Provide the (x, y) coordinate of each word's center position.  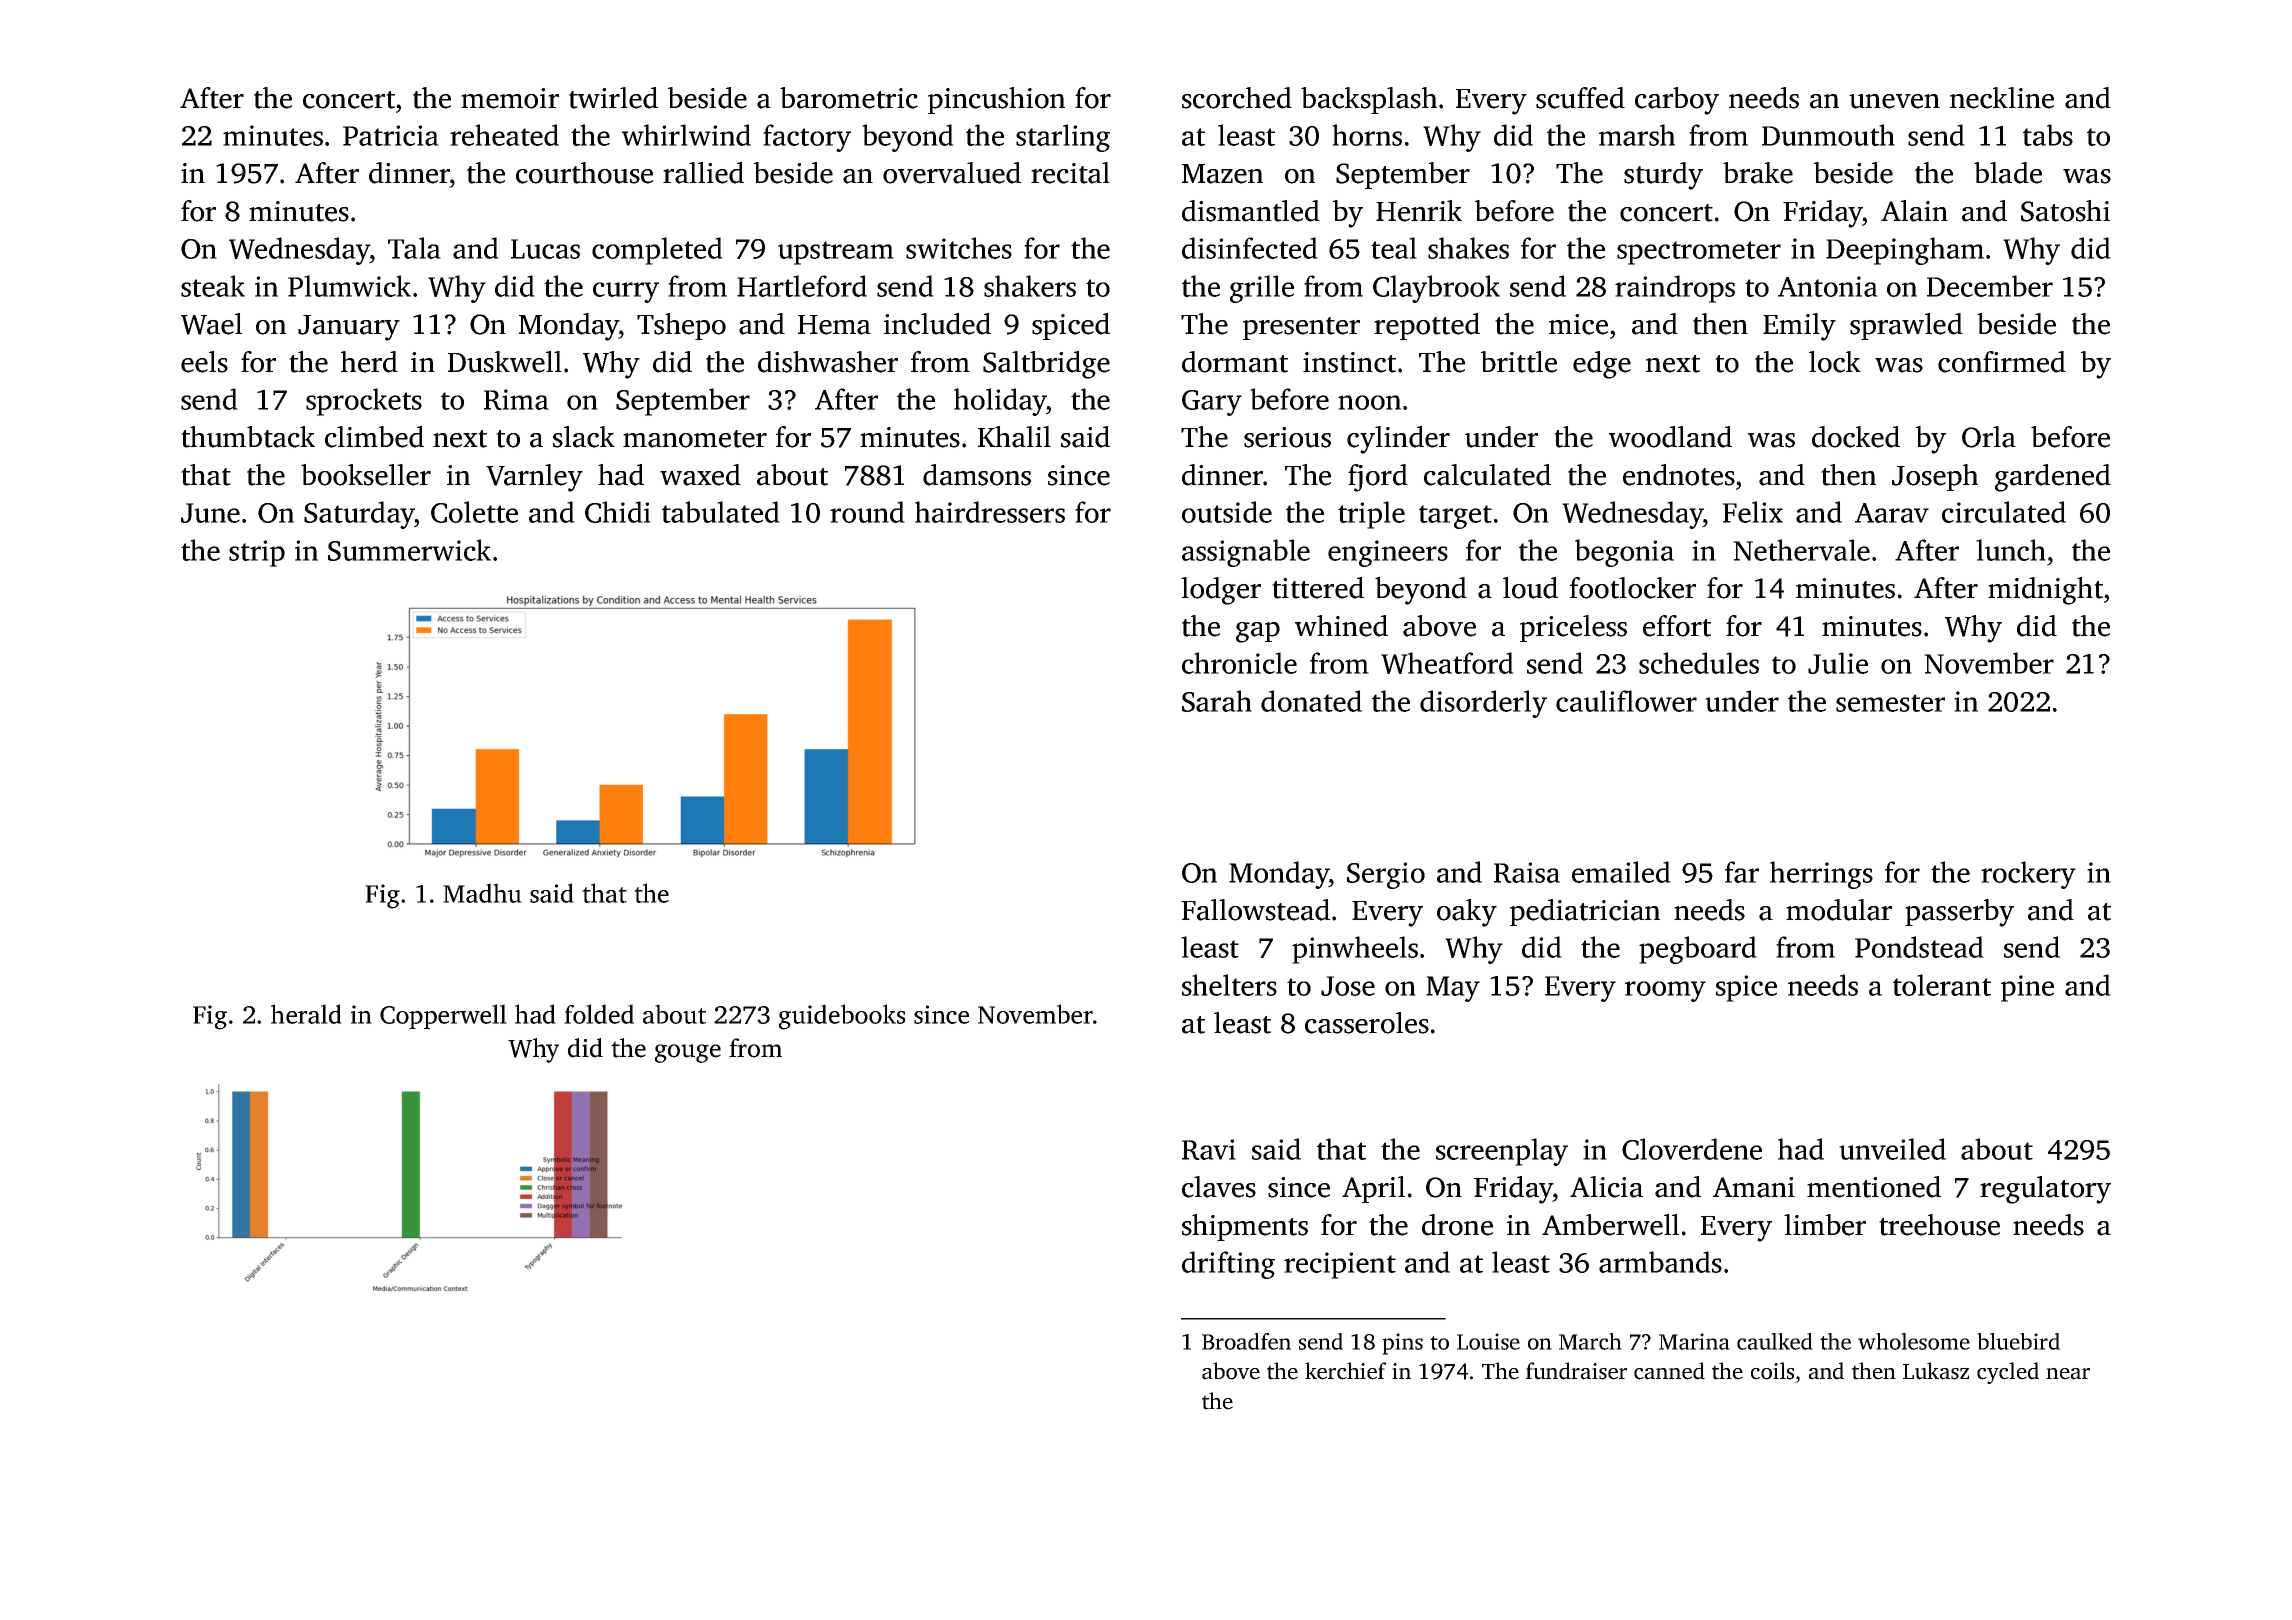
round (867, 512)
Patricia (391, 135)
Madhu (482, 893)
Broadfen (1246, 1341)
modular (1839, 910)
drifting (1228, 1265)
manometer (695, 439)
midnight (2045, 591)
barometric (849, 98)
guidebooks (842, 1017)
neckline (2002, 98)
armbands (1660, 1262)
